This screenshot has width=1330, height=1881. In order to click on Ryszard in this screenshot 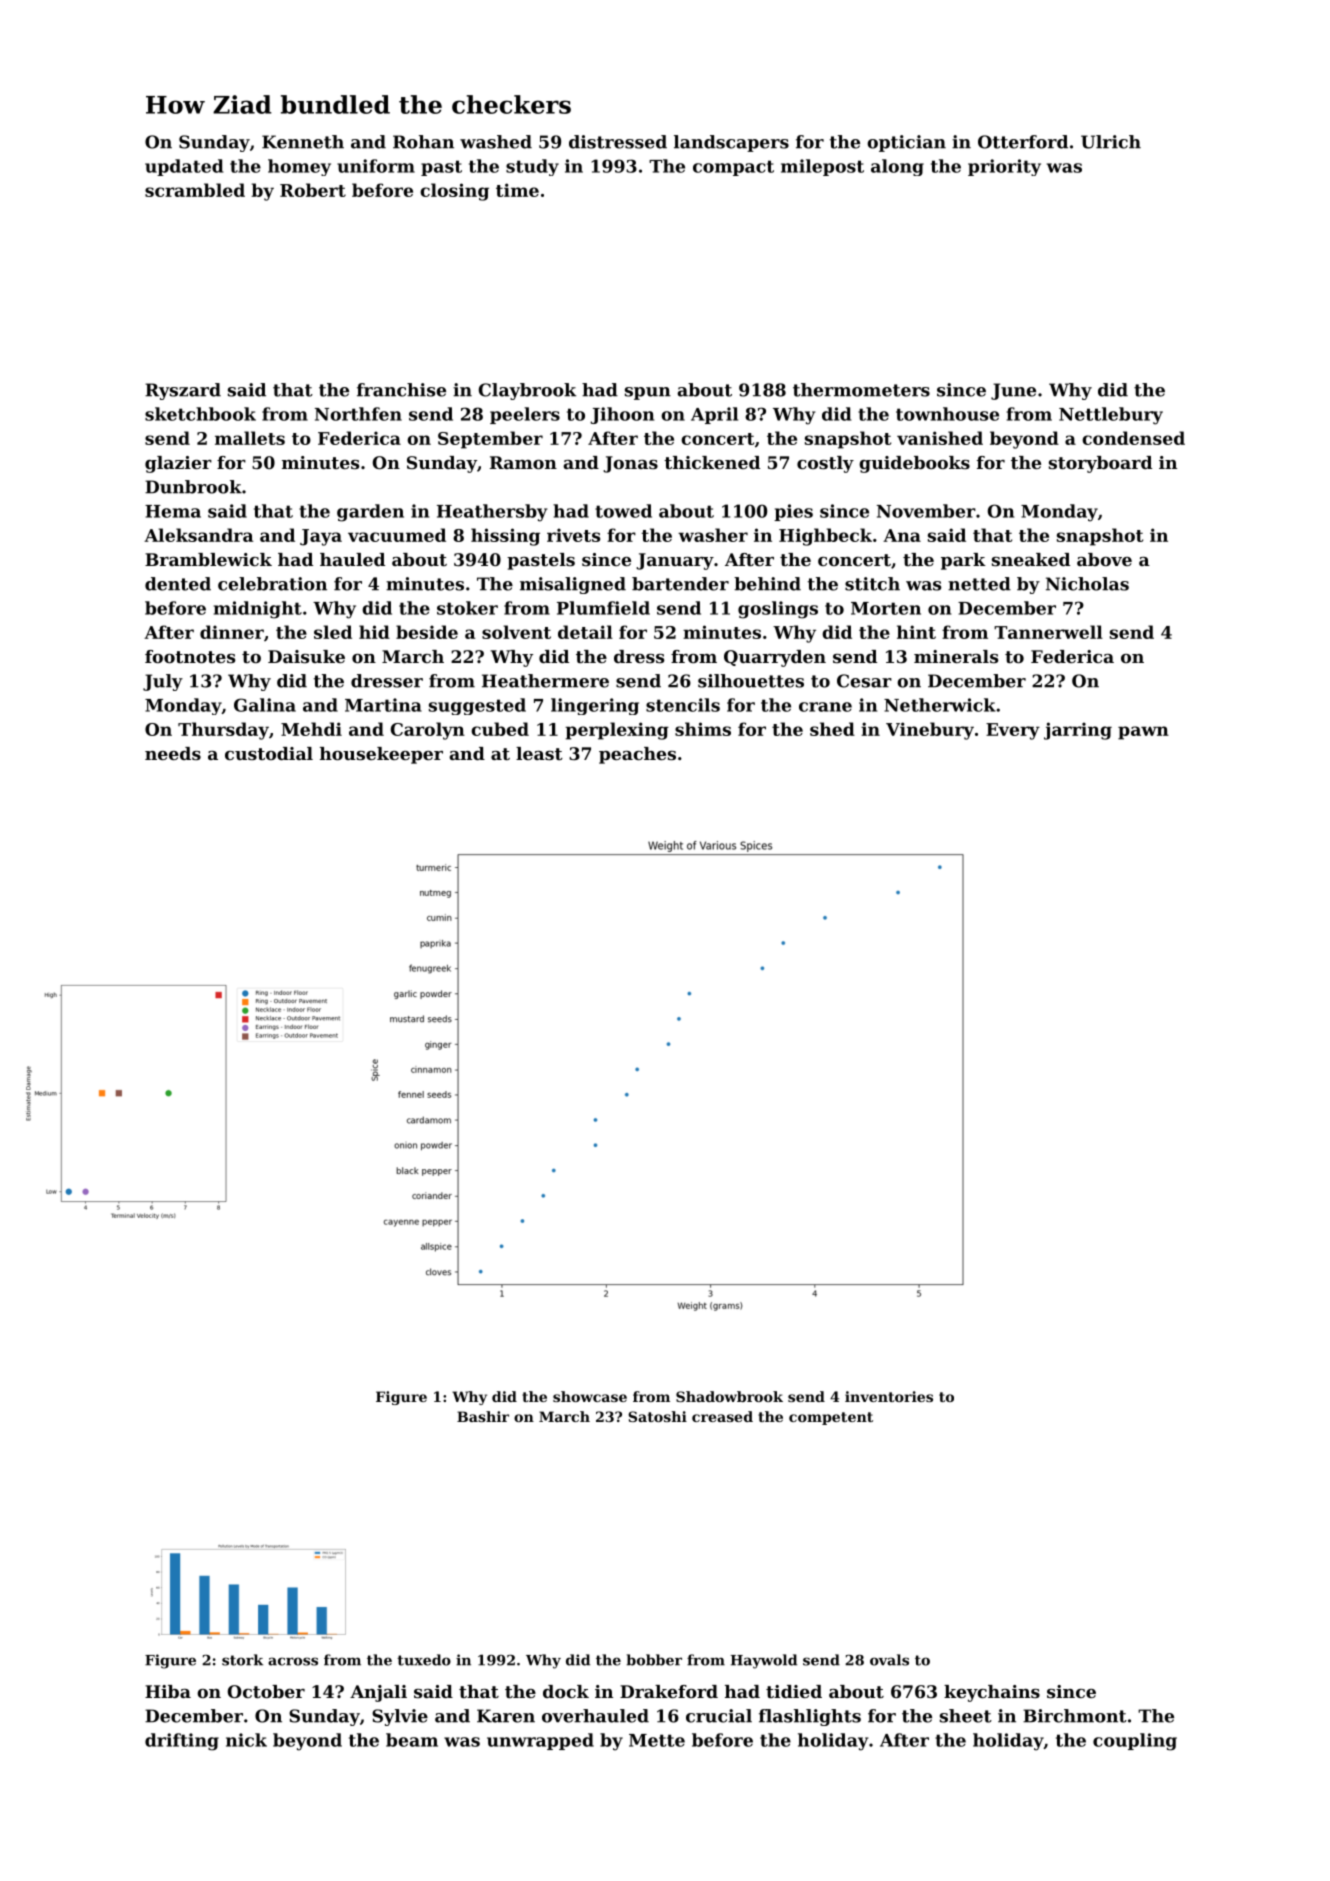, I will do `click(183, 391)`.
